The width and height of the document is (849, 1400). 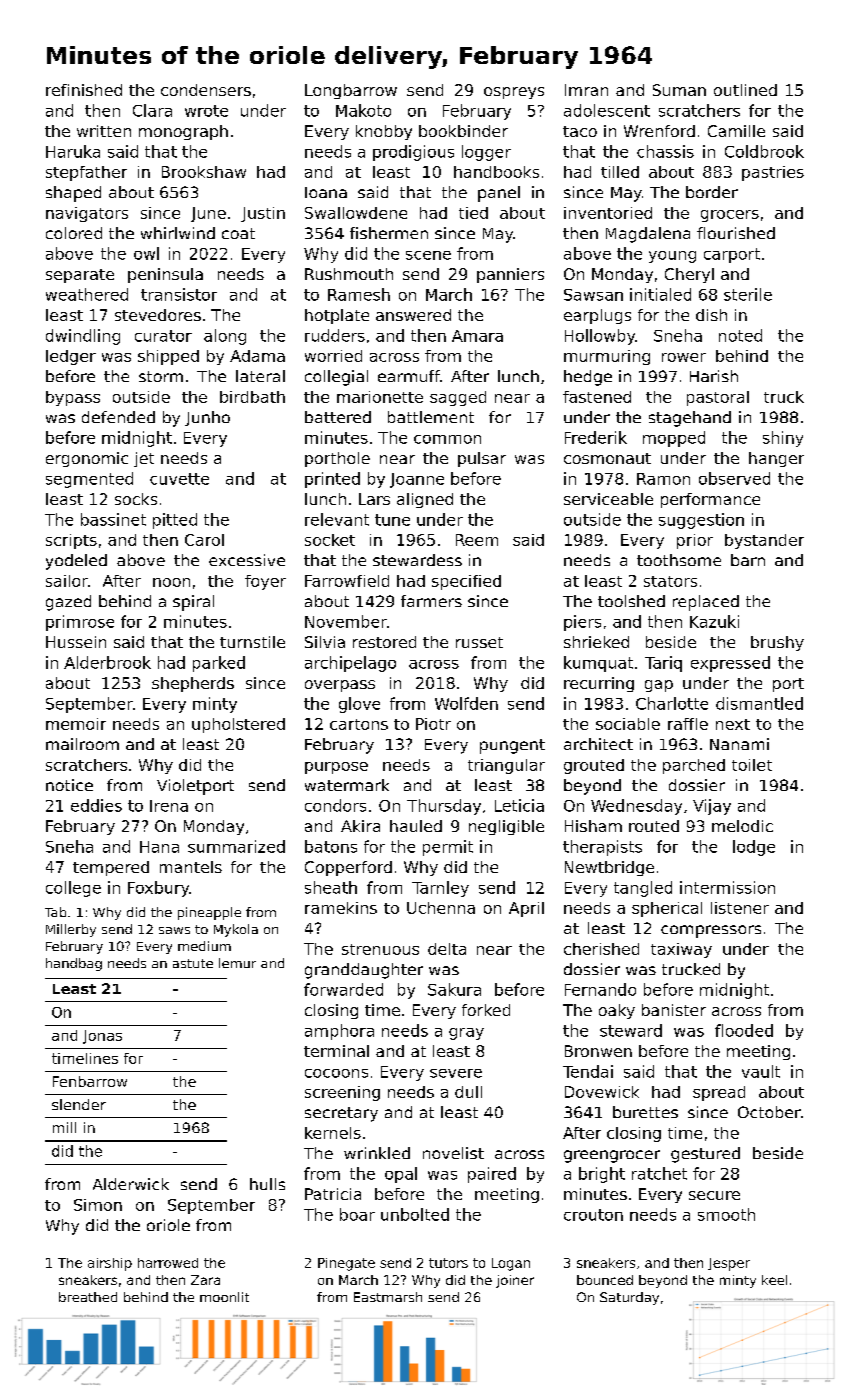 What do you see at coordinates (736, 233) in the document?
I see `flourished` at bounding box center [736, 233].
